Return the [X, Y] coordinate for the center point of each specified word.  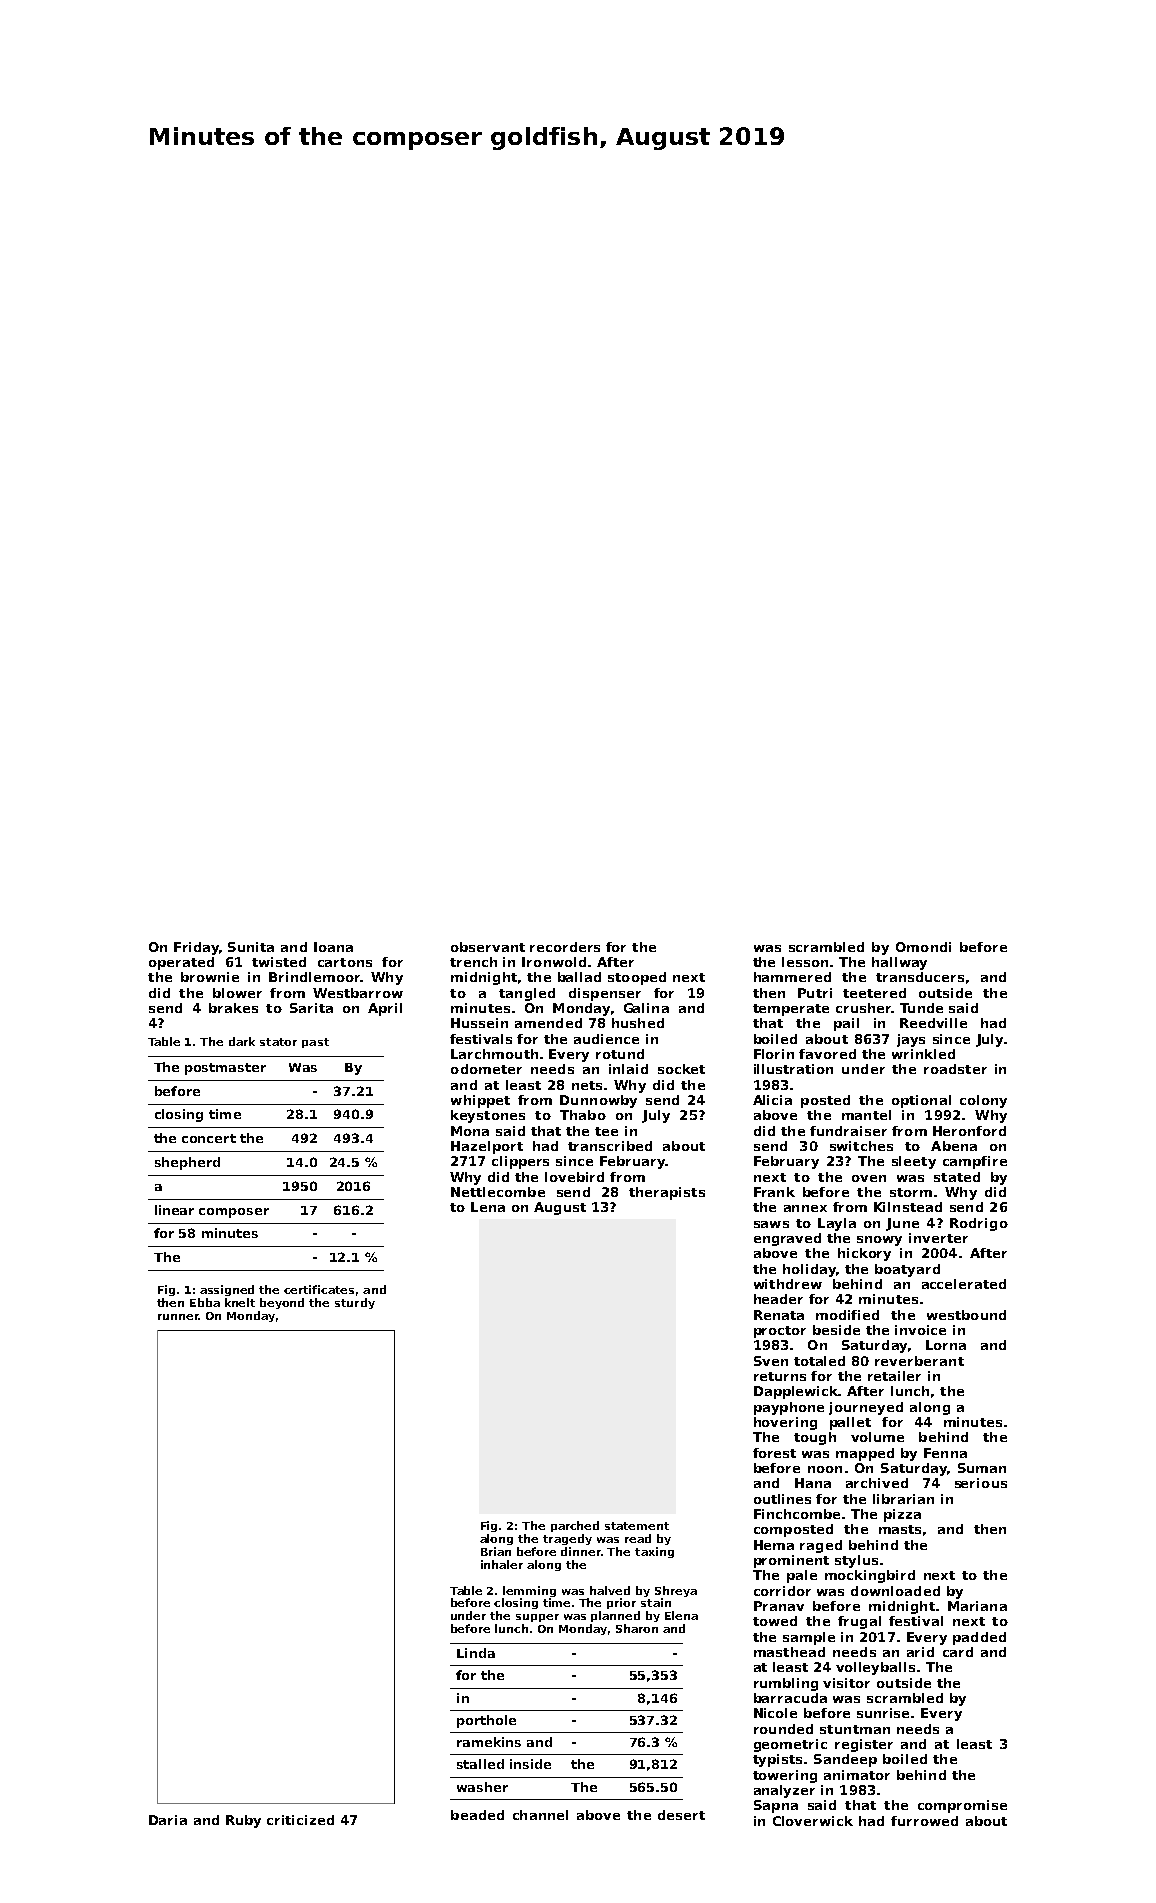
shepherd [187, 1163]
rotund [620, 1054]
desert [681, 1815]
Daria [168, 1820]
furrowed [924, 1821]
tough [815, 1438]
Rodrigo [979, 1224]
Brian [496, 1551]
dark [242, 1041]
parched [575, 1526]
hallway [899, 963]
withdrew [788, 1284]
